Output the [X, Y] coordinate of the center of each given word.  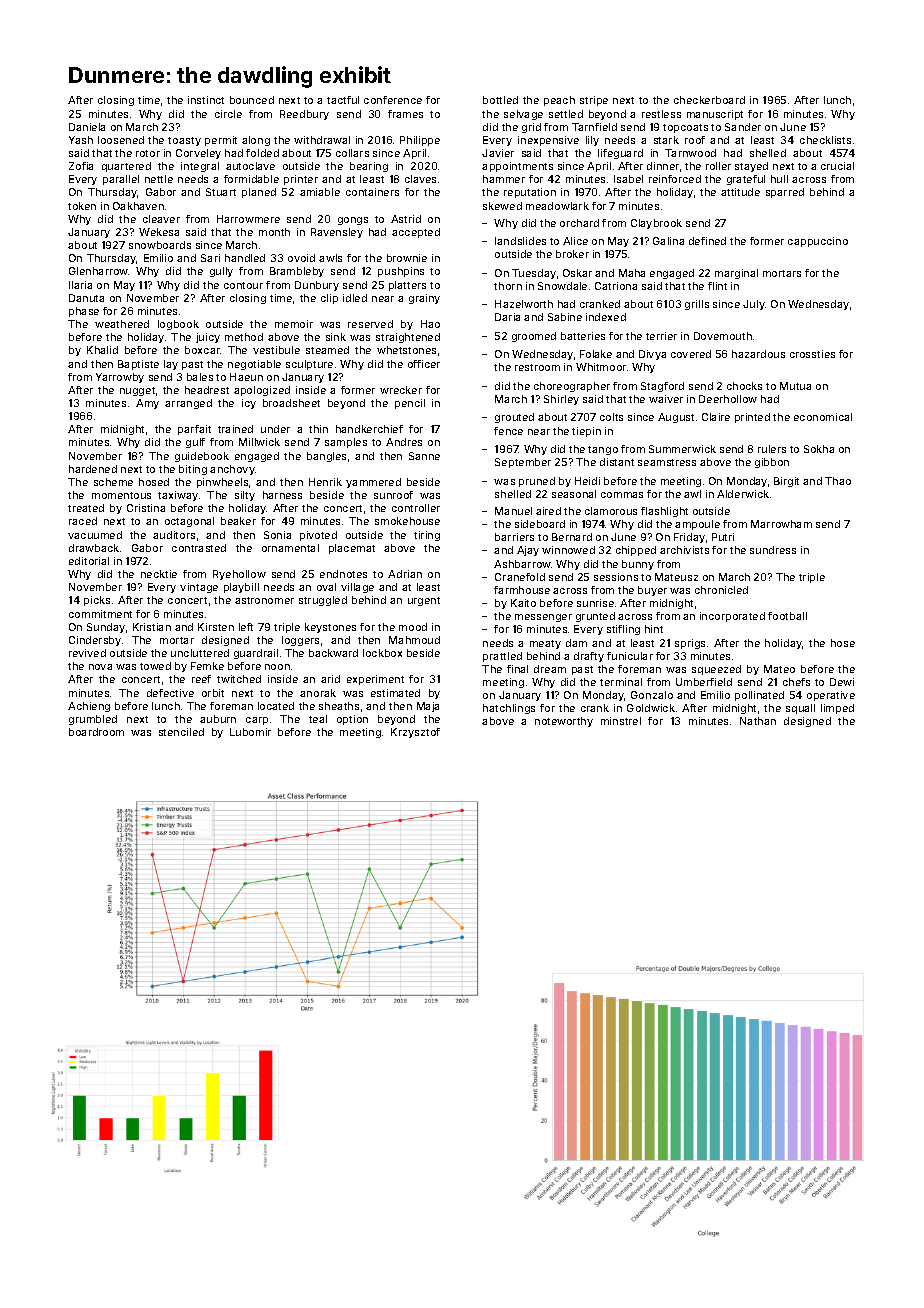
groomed [534, 337]
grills [697, 305]
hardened [93, 469]
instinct [206, 100]
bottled [500, 100]
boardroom [96, 732]
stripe [594, 101]
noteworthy [564, 722]
